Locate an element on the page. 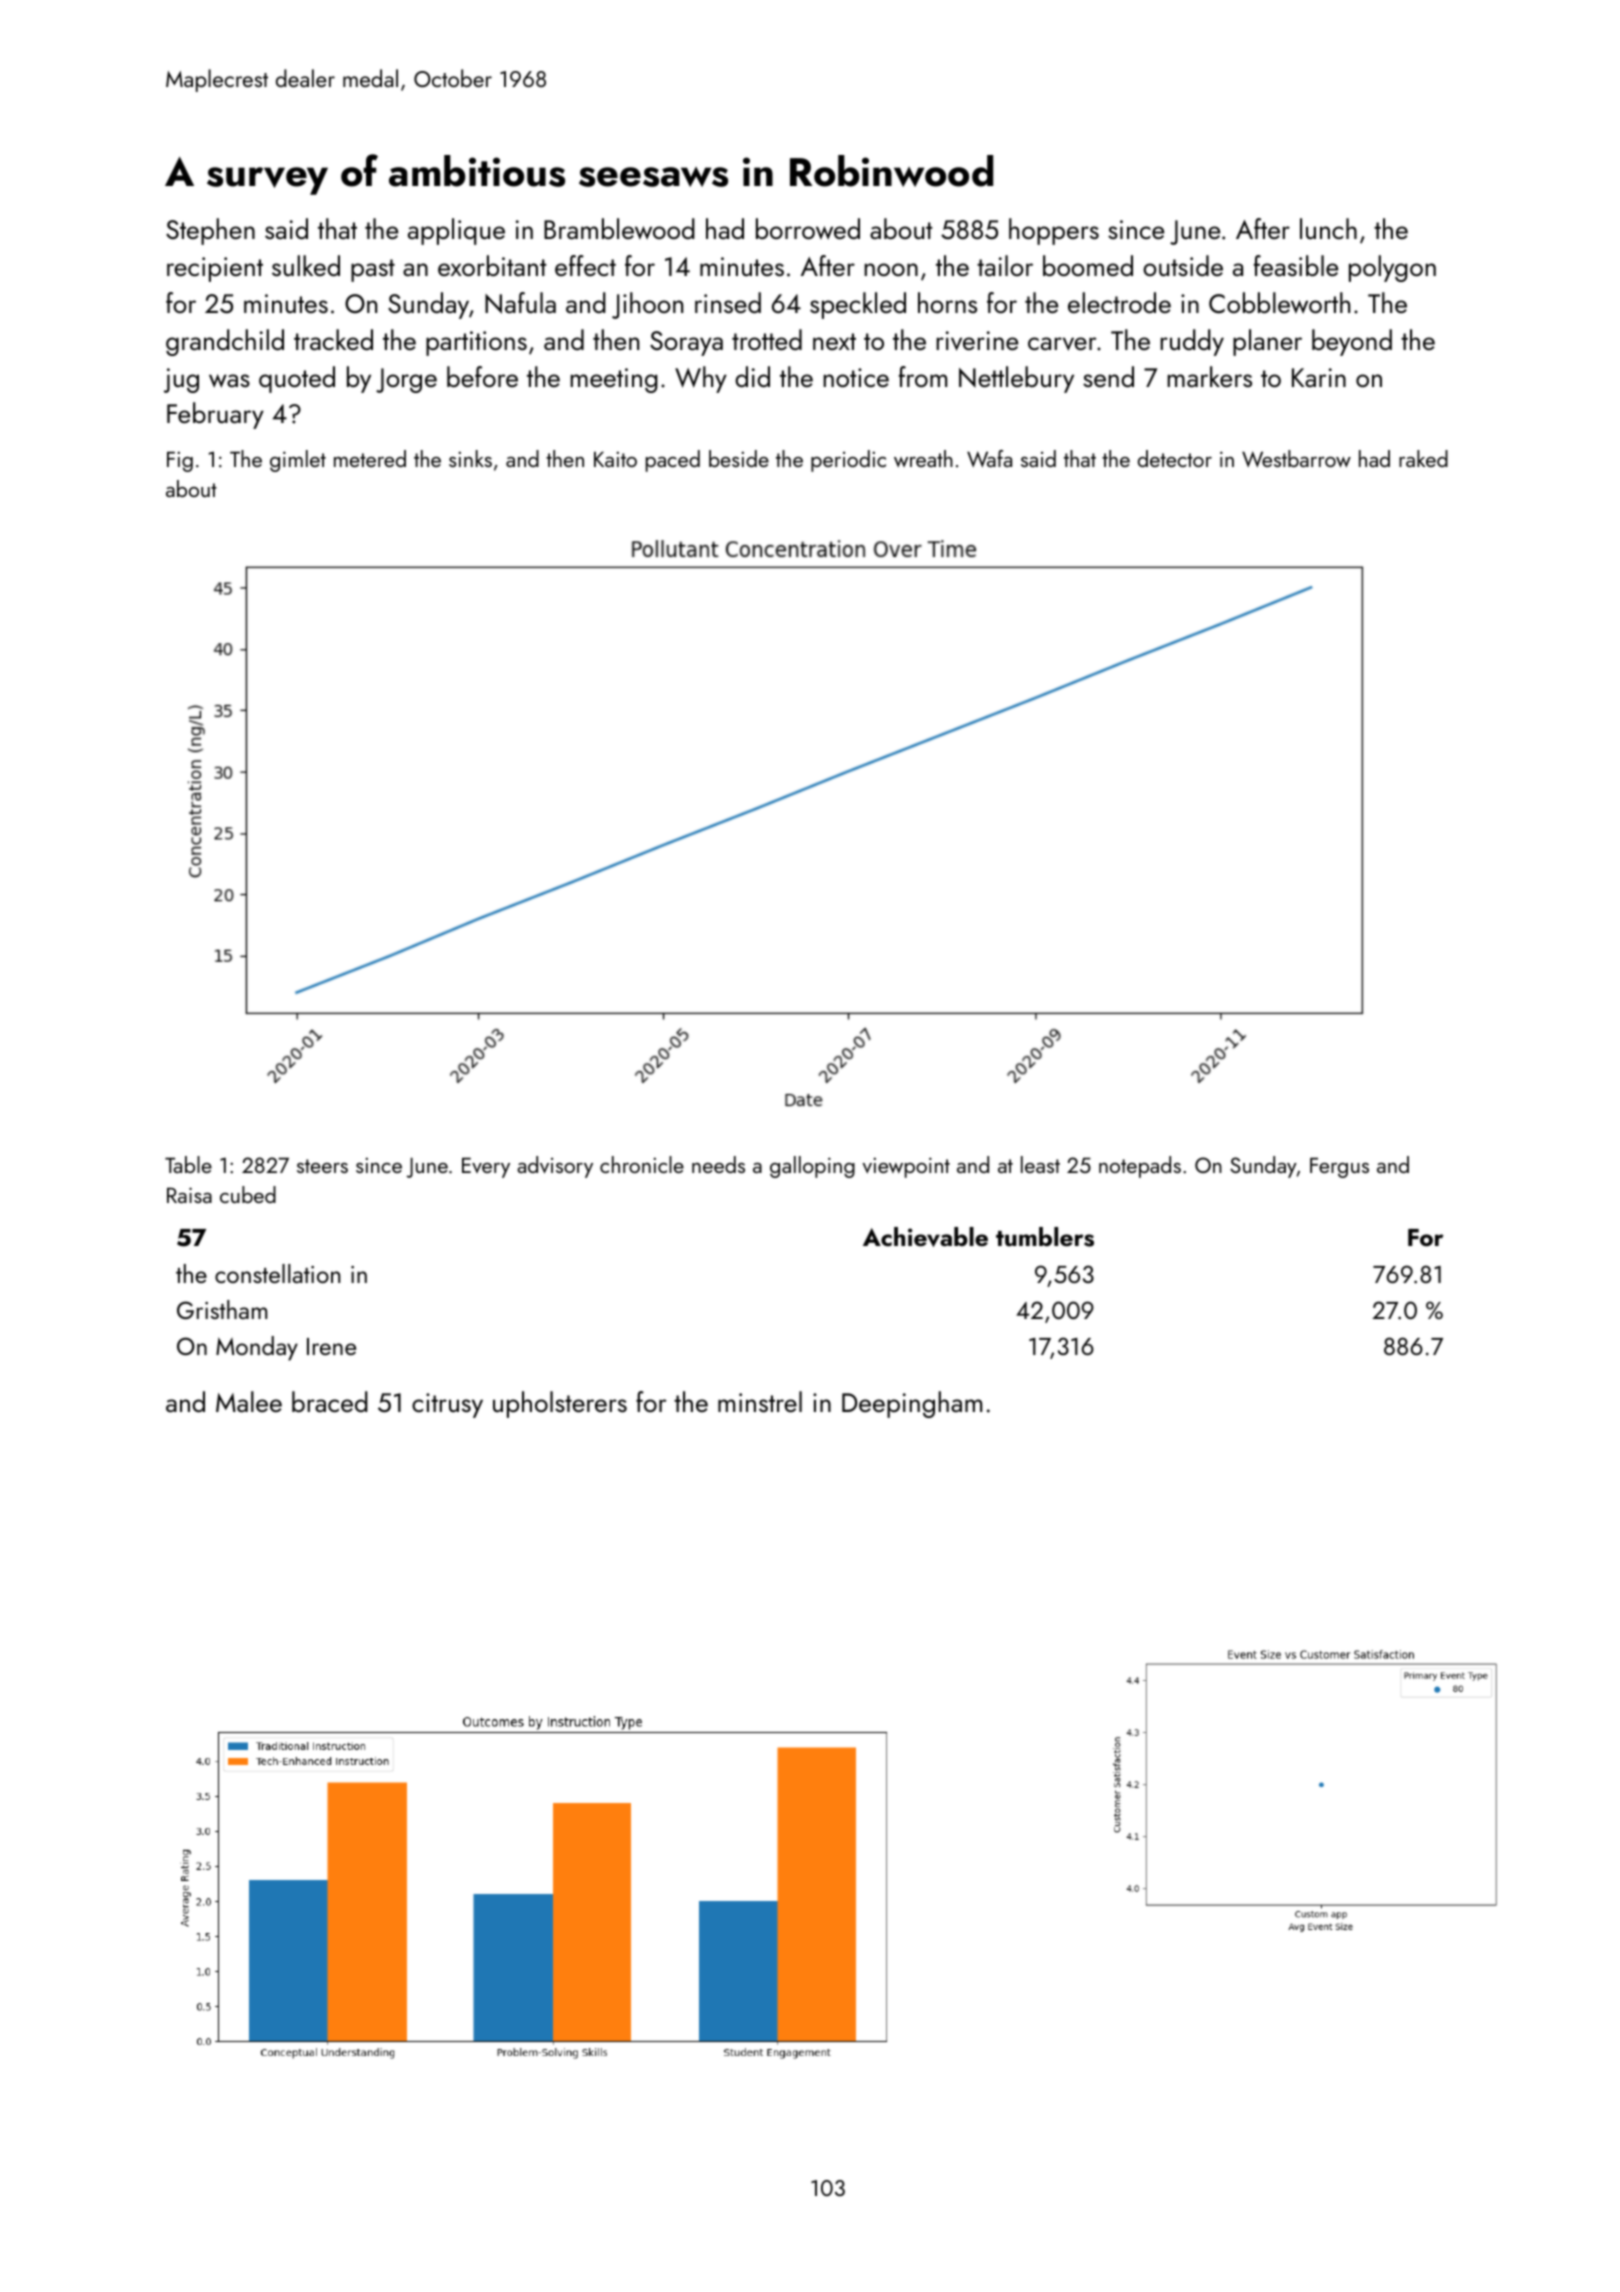 The width and height of the image is (1620, 2292). notepads is located at coordinates (1140, 1167).
